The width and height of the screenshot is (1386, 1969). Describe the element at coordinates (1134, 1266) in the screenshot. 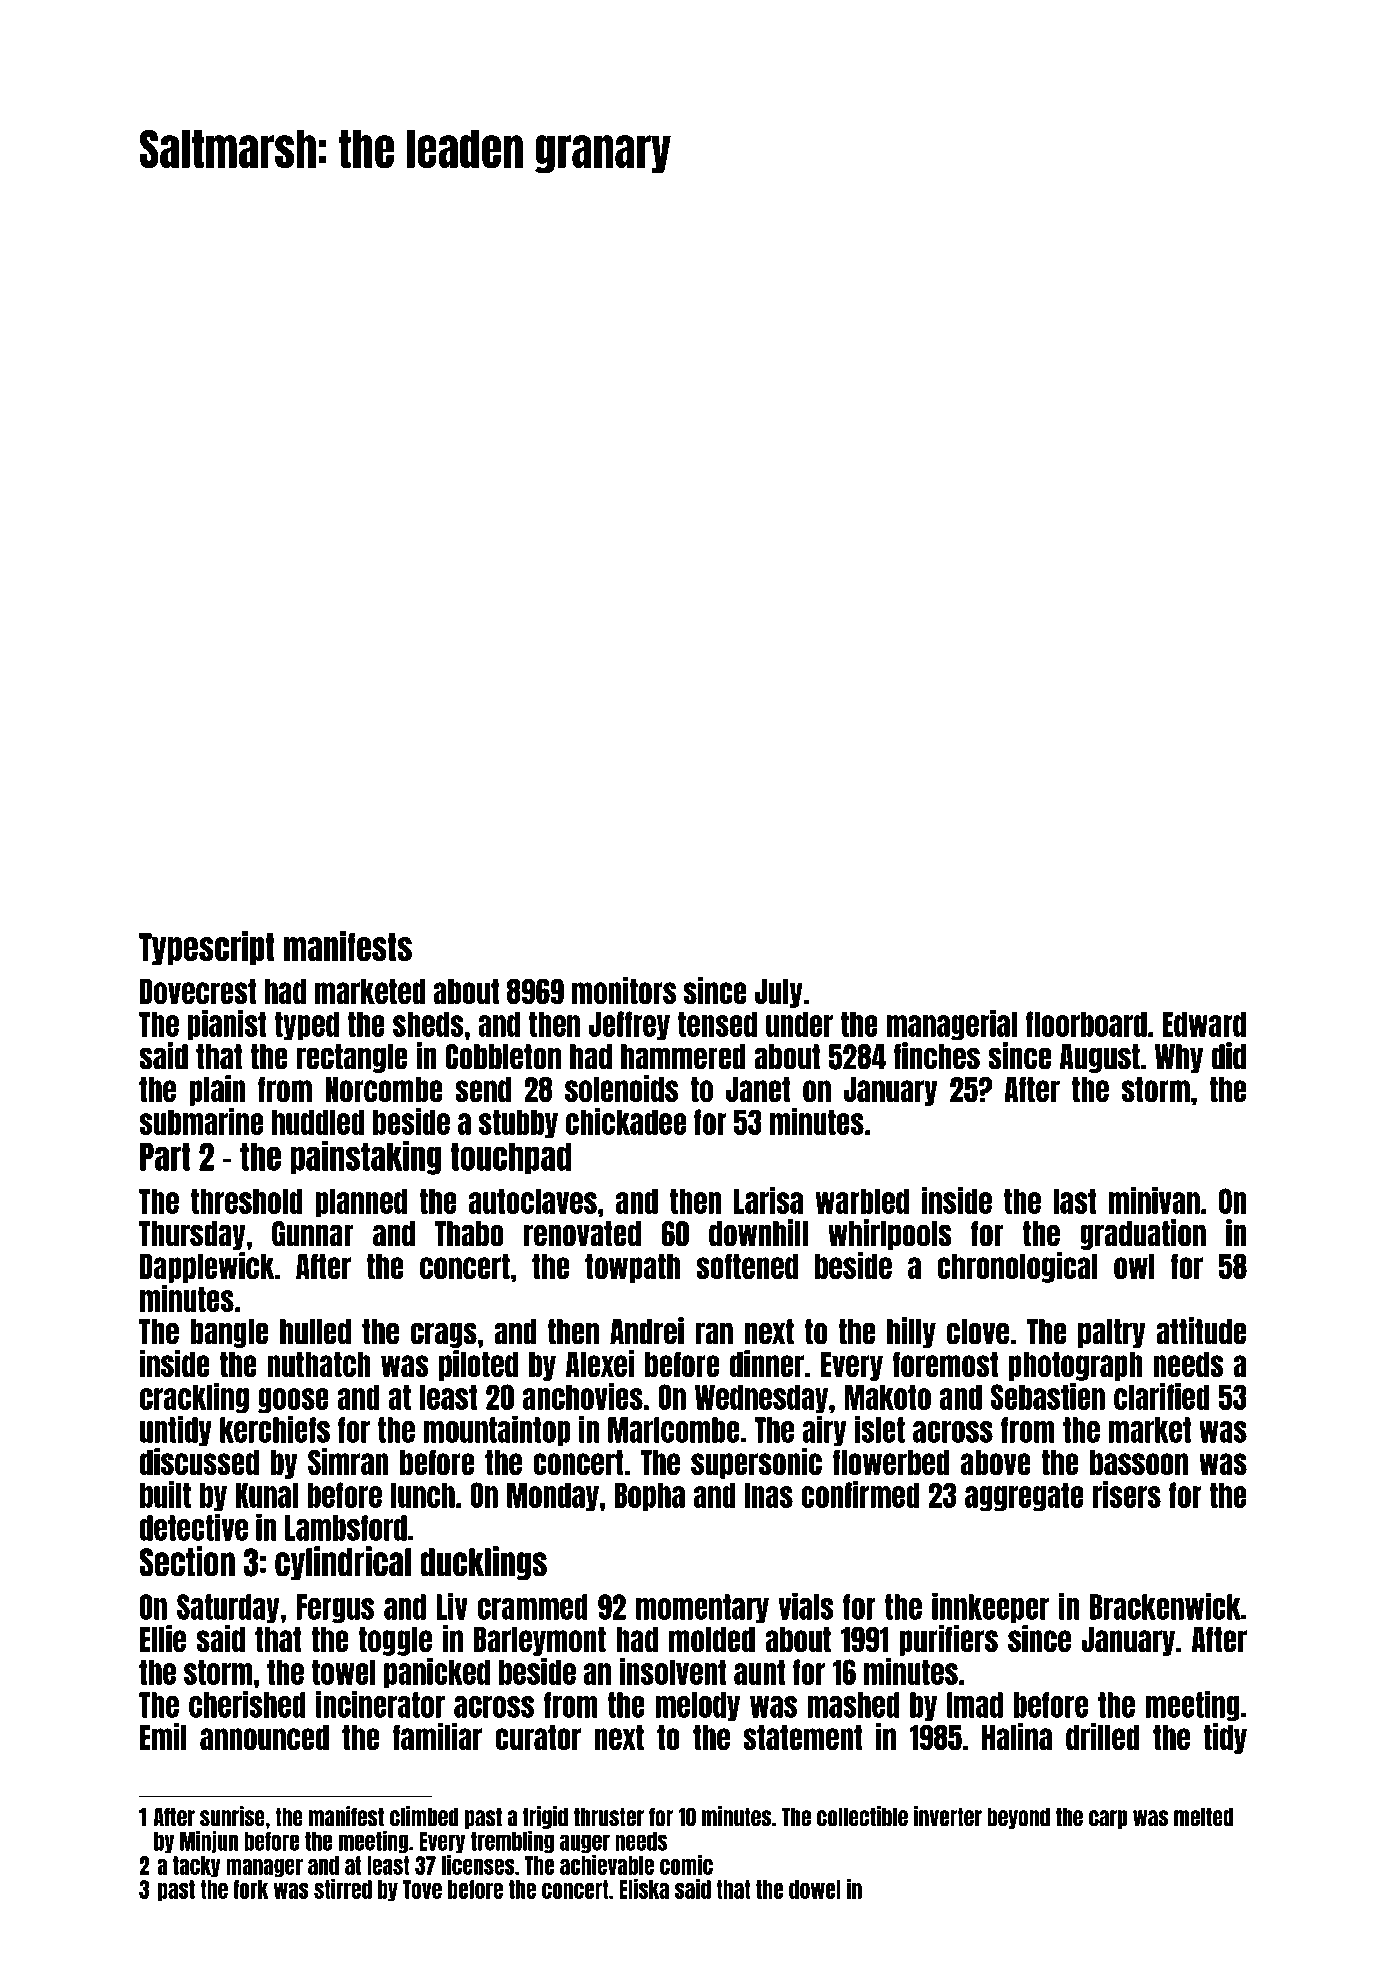

I see `owl` at that location.
